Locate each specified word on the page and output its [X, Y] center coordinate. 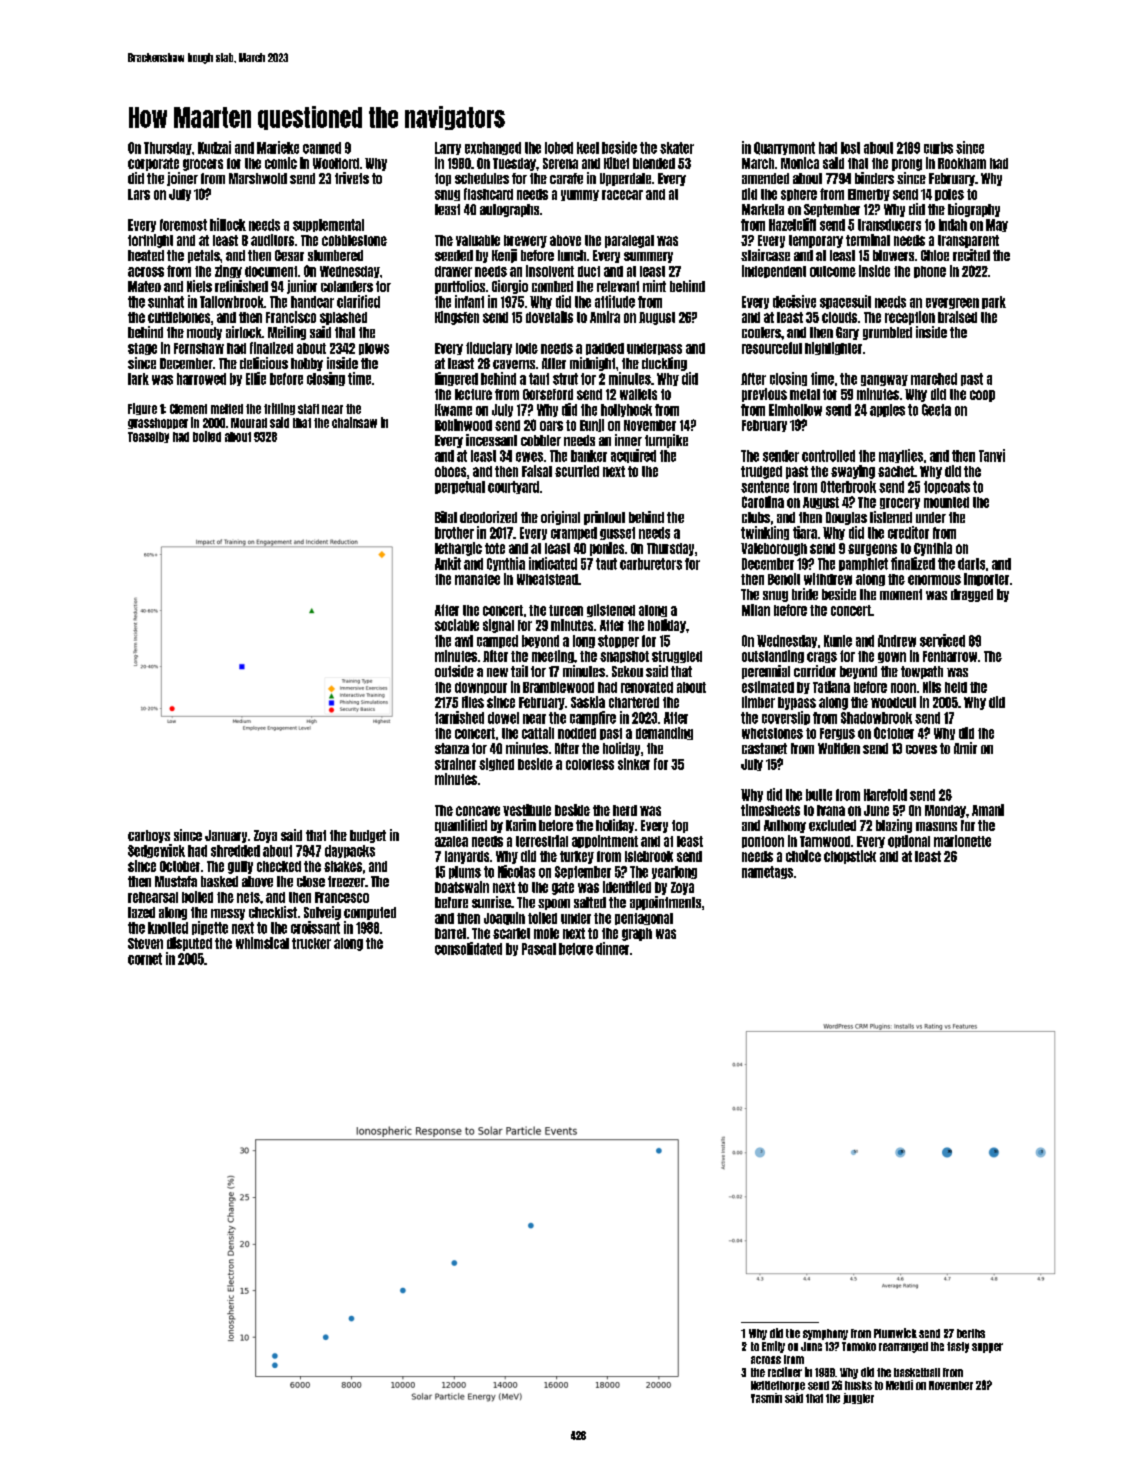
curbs [938, 148]
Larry [448, 148]
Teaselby [148, 437]
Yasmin [766, 1398]
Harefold [885, 795]
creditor [908, 532]
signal [498, 626]
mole [546, 933]
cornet [145, 959]
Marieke [278, 147]
